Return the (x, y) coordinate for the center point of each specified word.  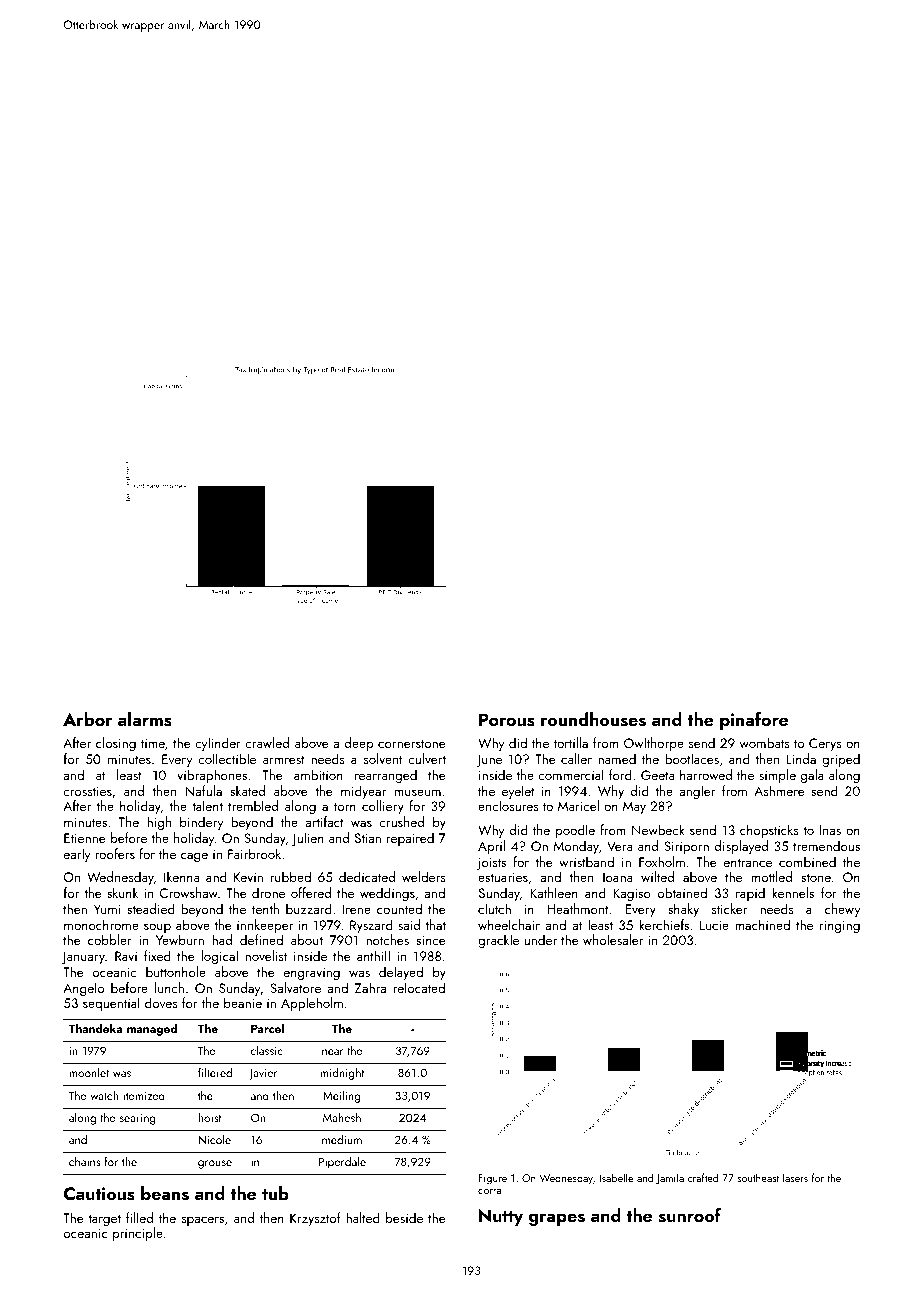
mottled (771, 876)
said (409, 924)
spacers (203, 1221)
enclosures (508, 805)
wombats (765, 742)
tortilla (571, 742)
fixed (157, 955)
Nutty (501, 1217)
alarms (145, 719)
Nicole (214, 1139)
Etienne (84, 838)
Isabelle (616, 1177)
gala (812, 776)
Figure (493, 1179)
